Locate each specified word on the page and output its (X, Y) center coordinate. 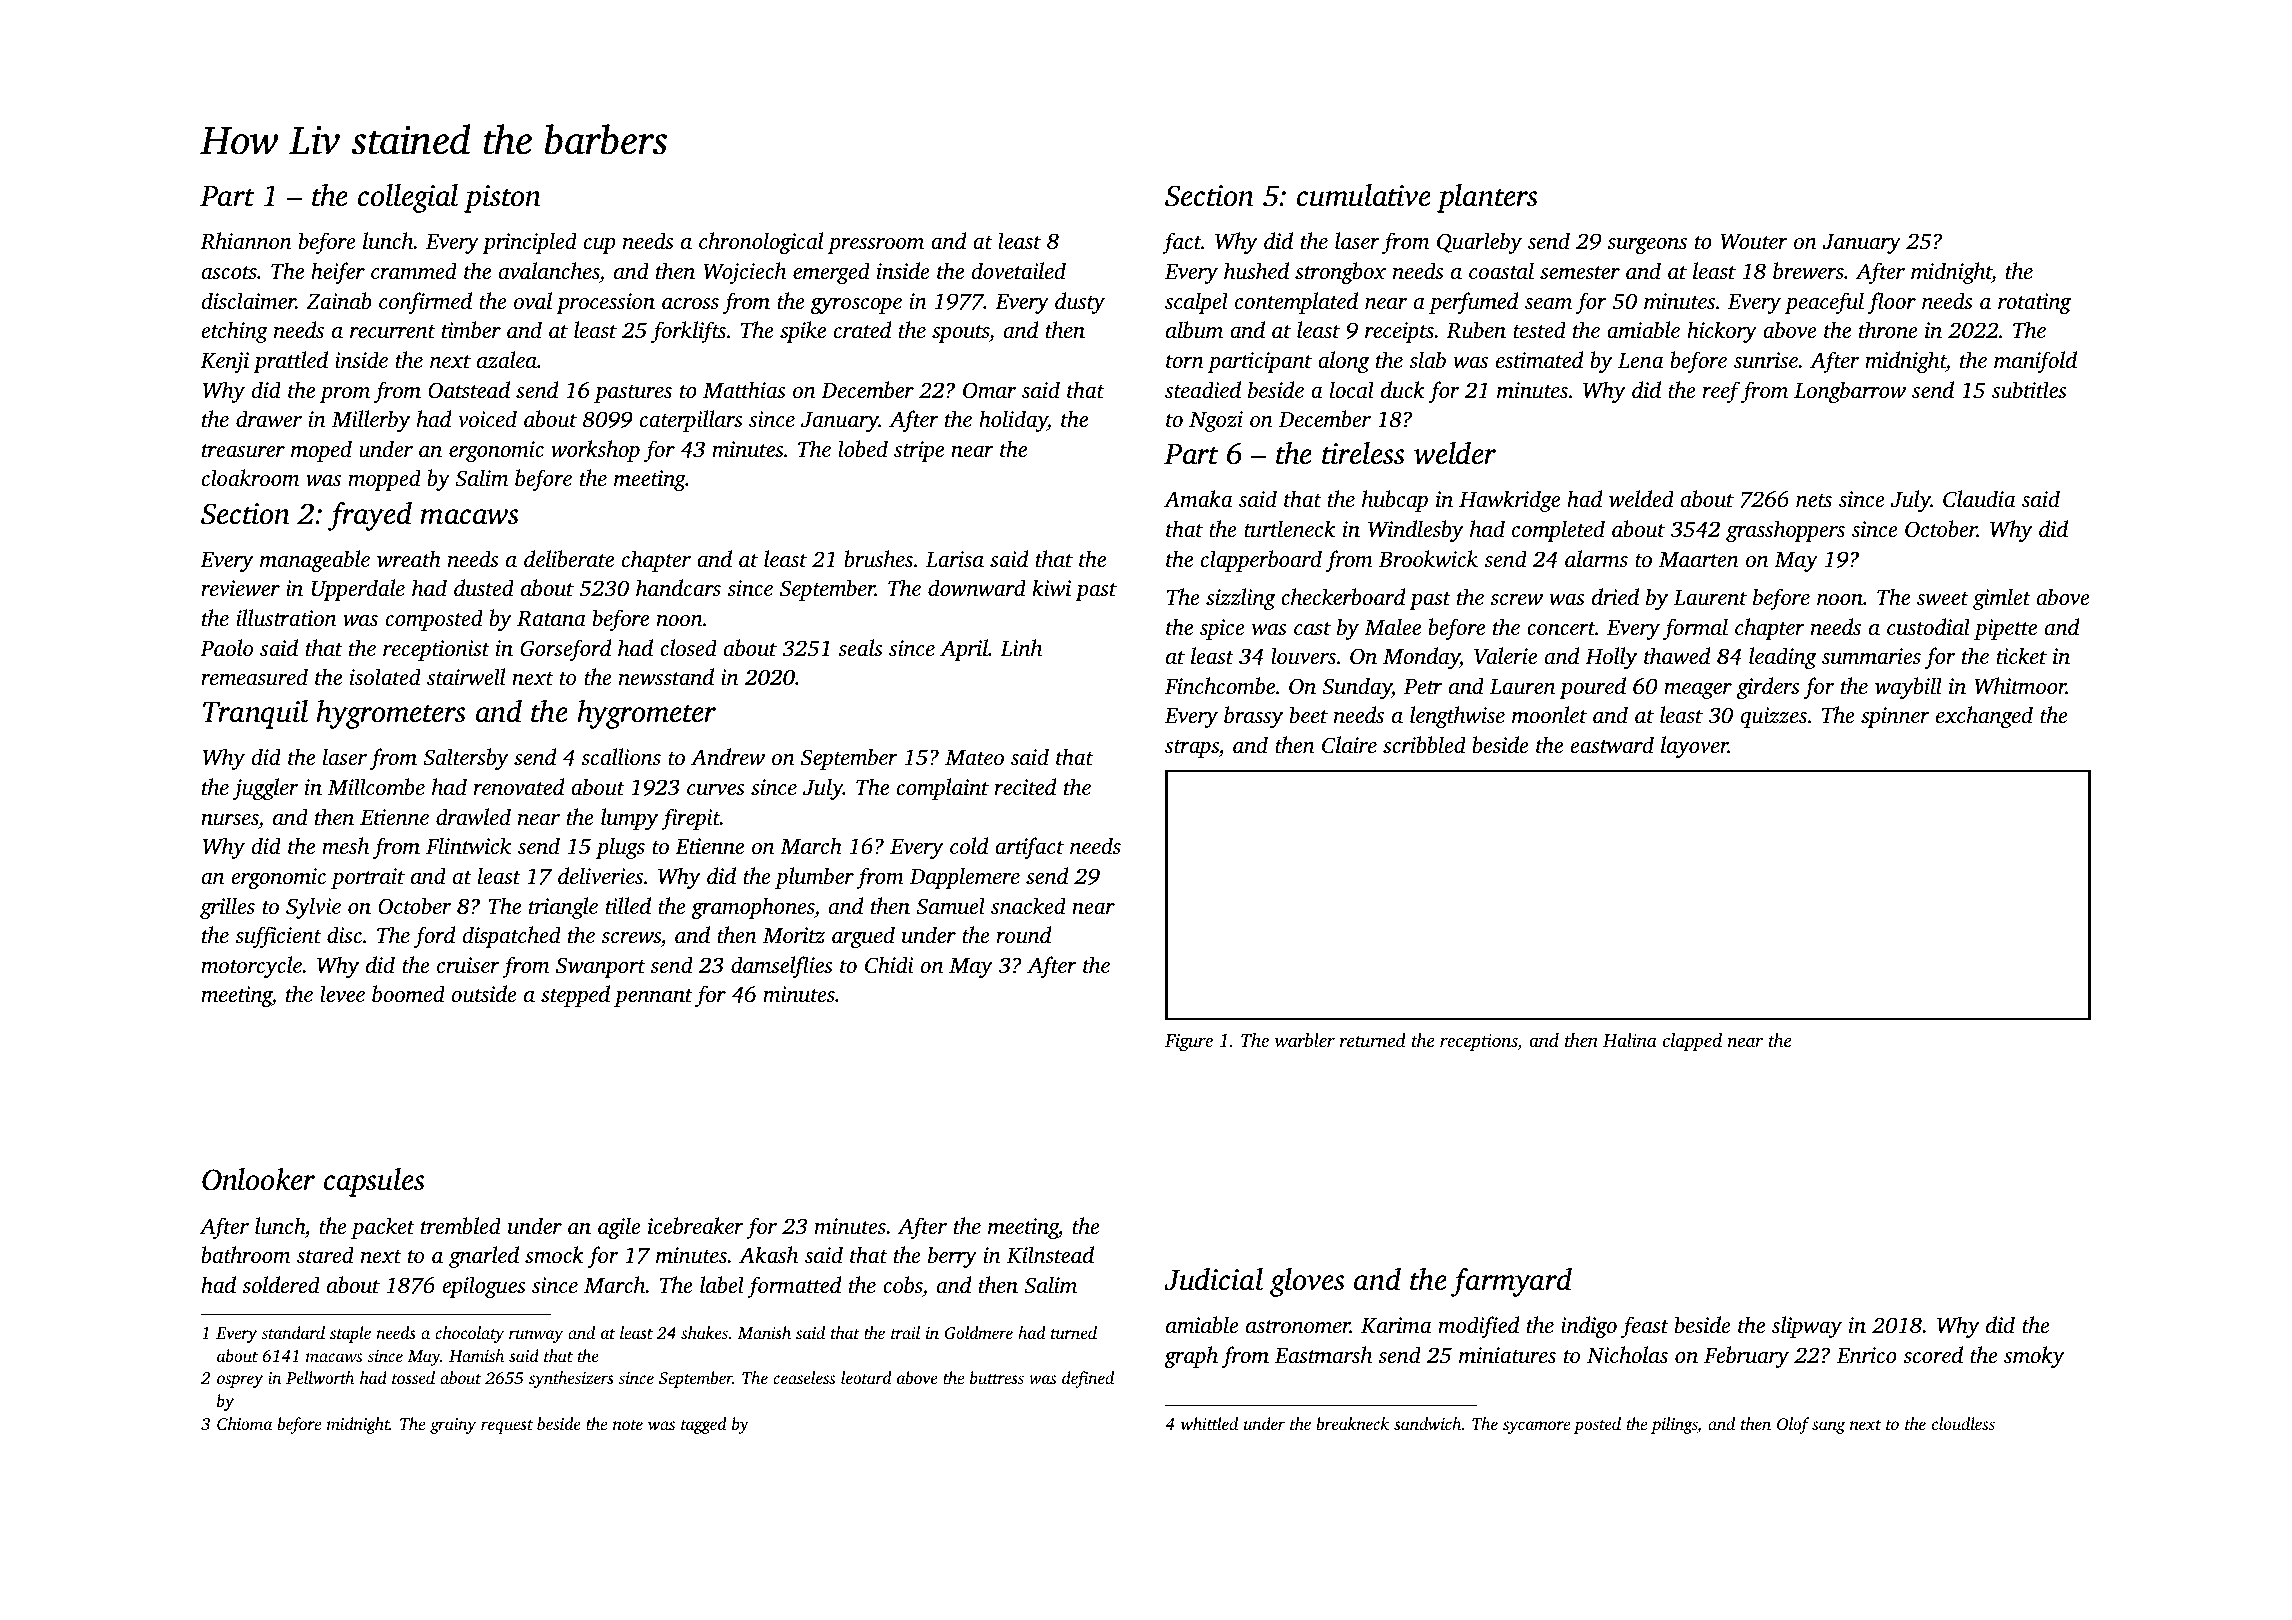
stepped (575, 996)
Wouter (1754, 242)
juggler (265, 789)
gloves (1307, 1282)
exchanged (1984, 717)
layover (1694, 747)
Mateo (974, 757)
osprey (240, 1381)
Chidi (889, 965)
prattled (290, 362)
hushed (1256, 270)
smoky (2034, 1357)
